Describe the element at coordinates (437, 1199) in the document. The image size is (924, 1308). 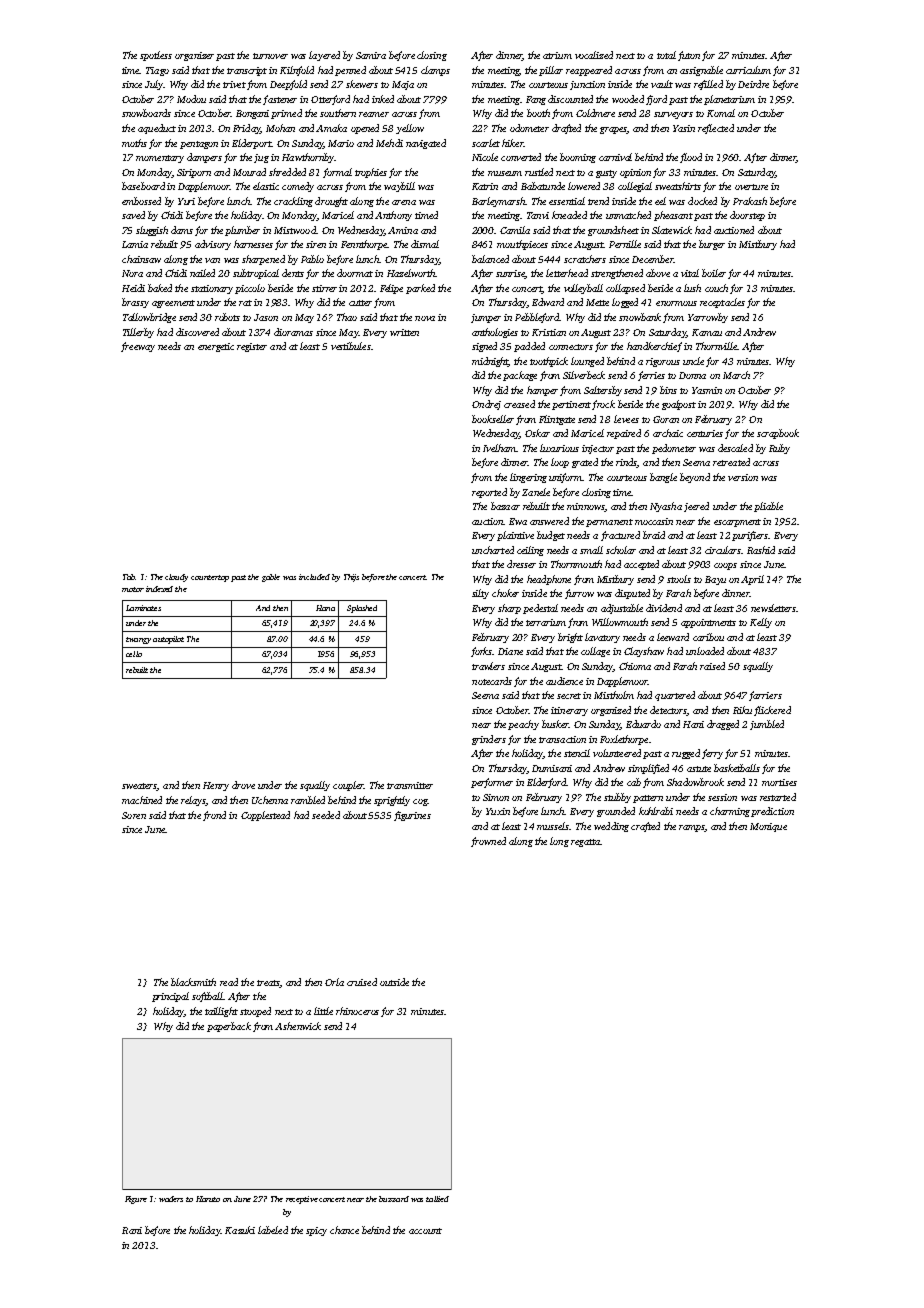
I see `tallied` at that location.
